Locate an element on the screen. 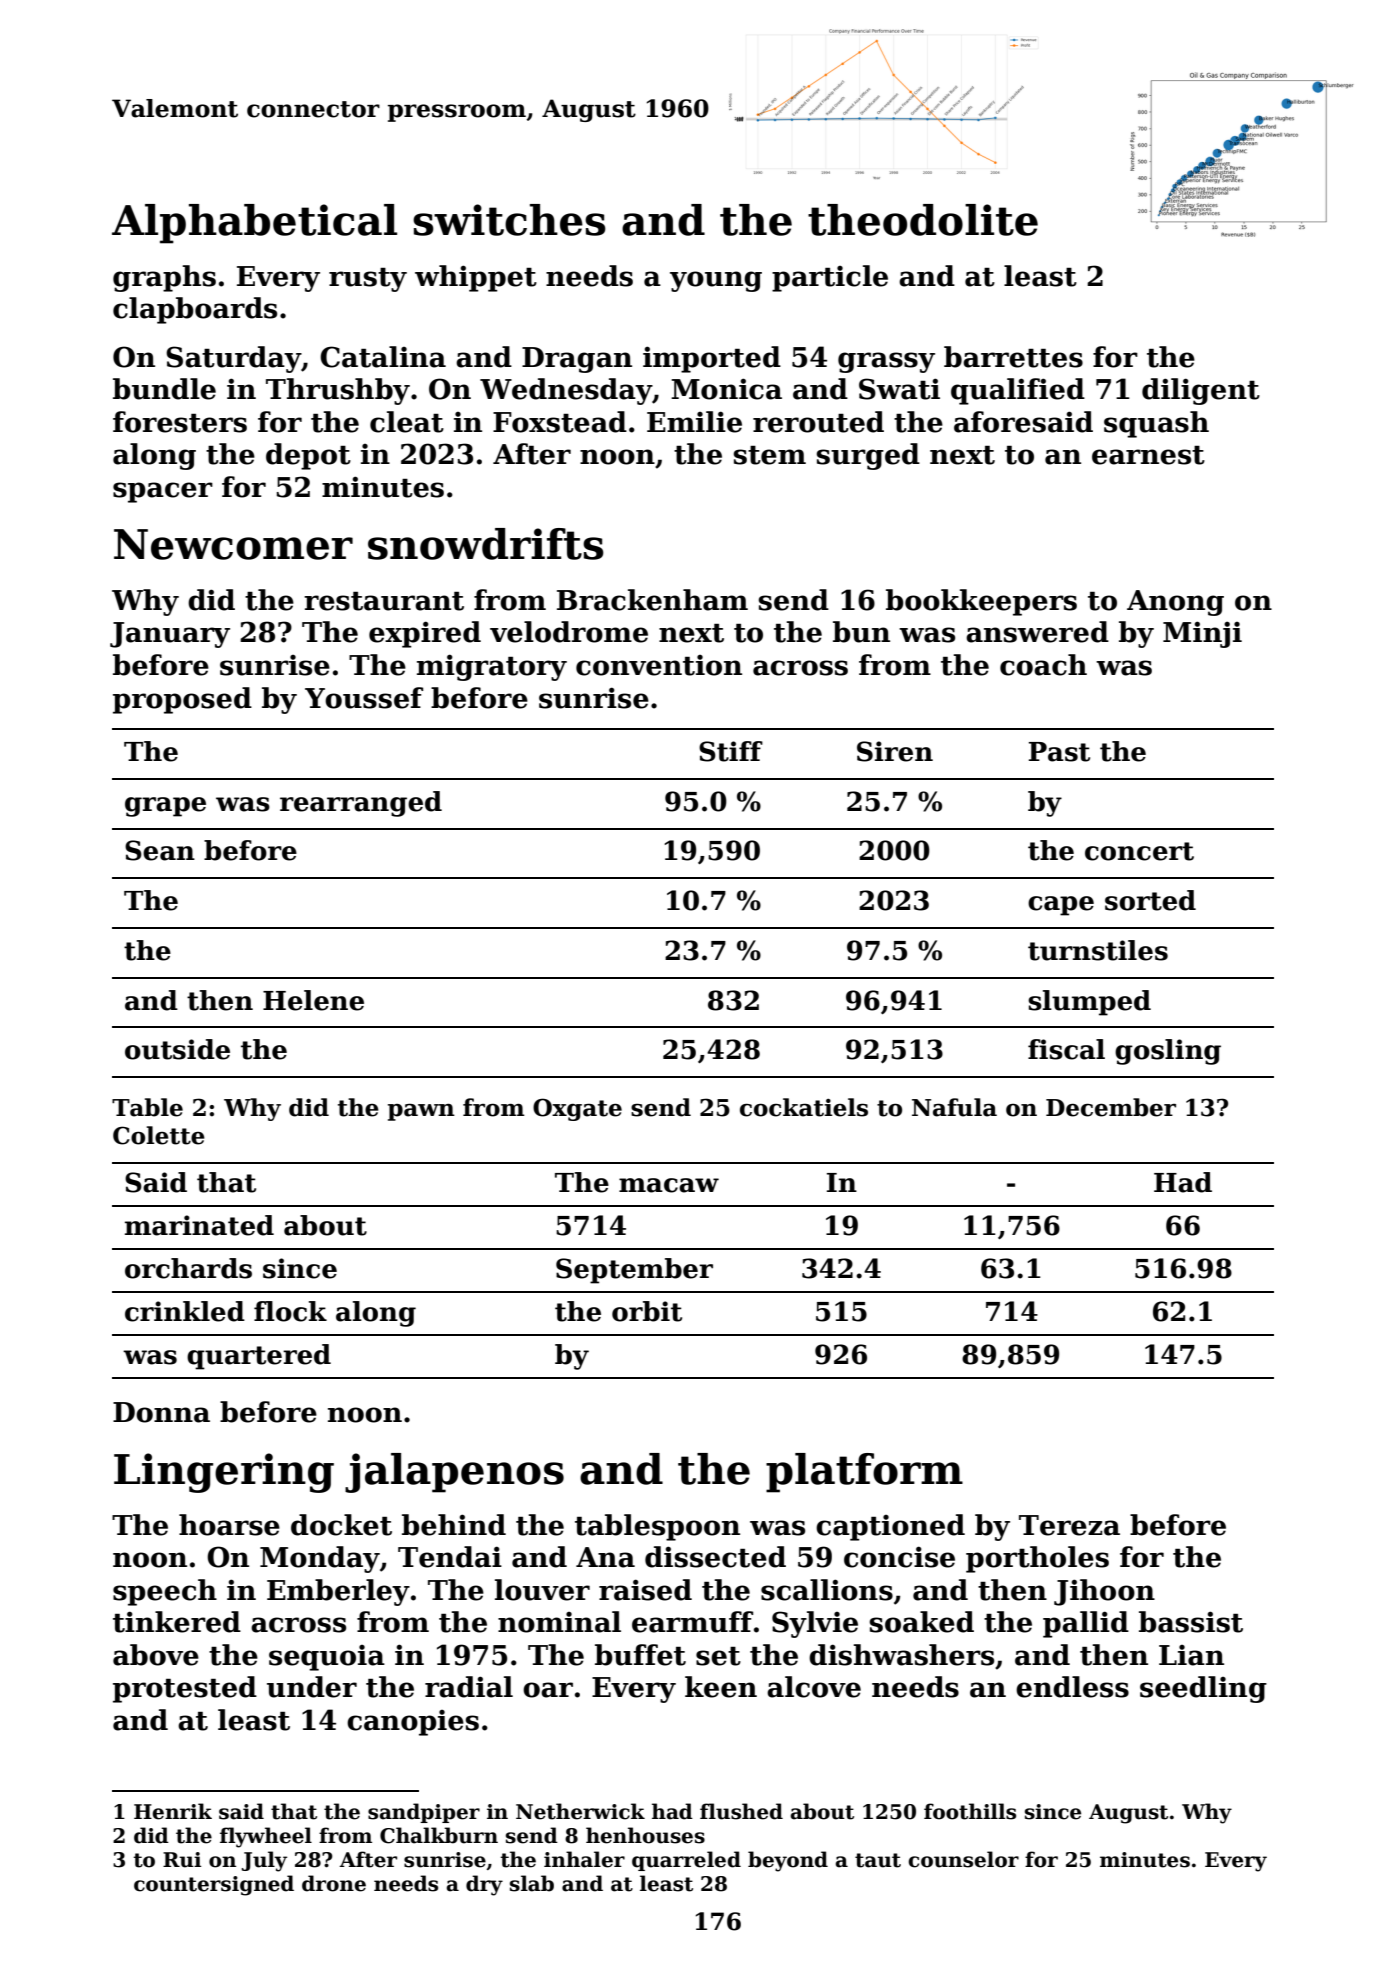 This screenshot has width=1386, height=1969. depot is located at coordinates (308, 456).
